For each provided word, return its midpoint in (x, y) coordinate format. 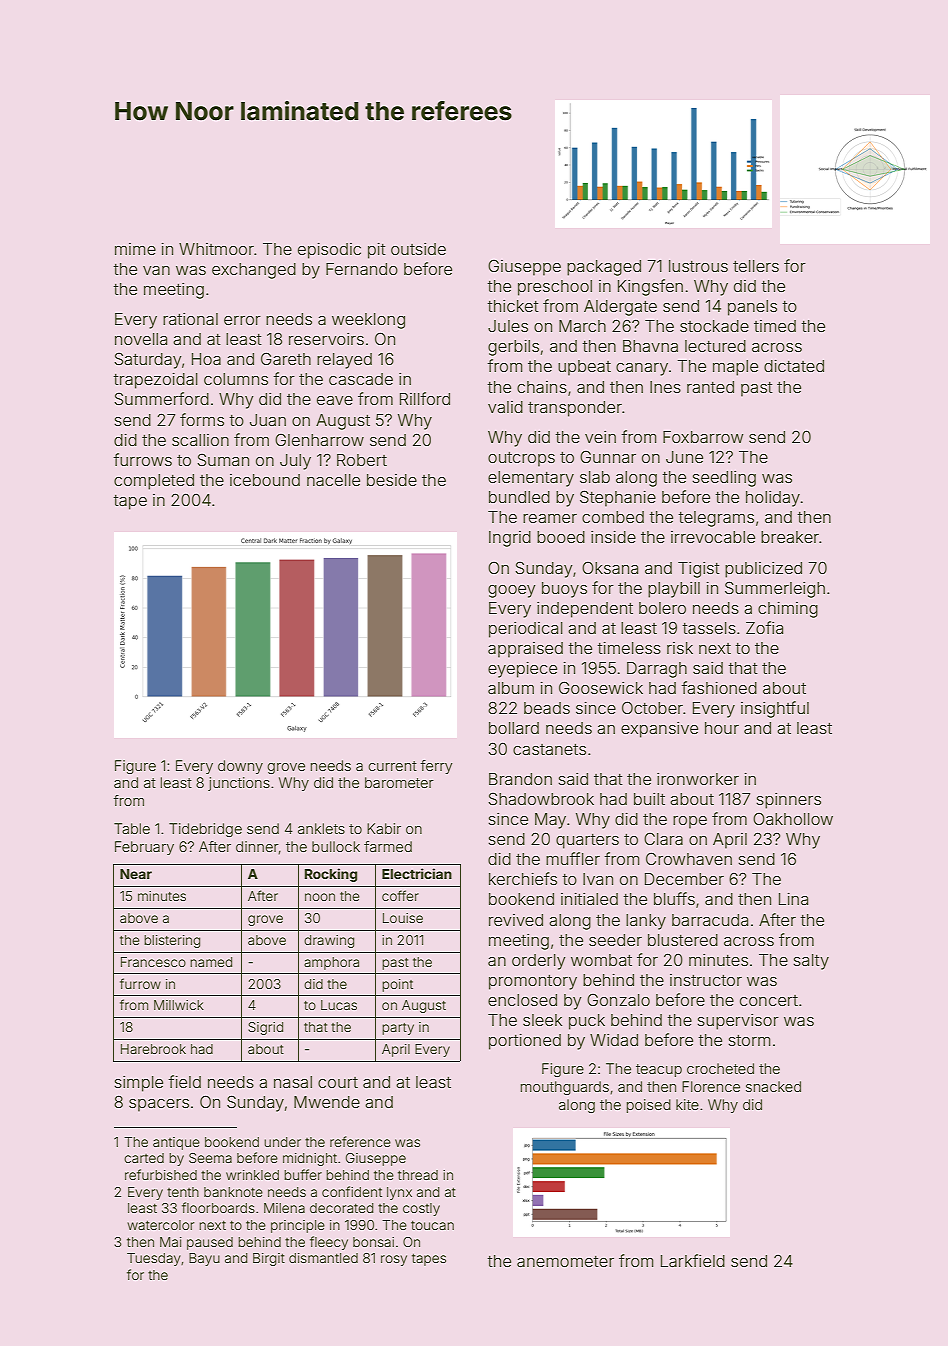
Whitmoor (216, 249)
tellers (756, 266)
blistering (172, 941)
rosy (394, 1260)
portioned (525, 1042)
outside (418, 249)
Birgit (269, 1259)
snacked (773, 1086)
